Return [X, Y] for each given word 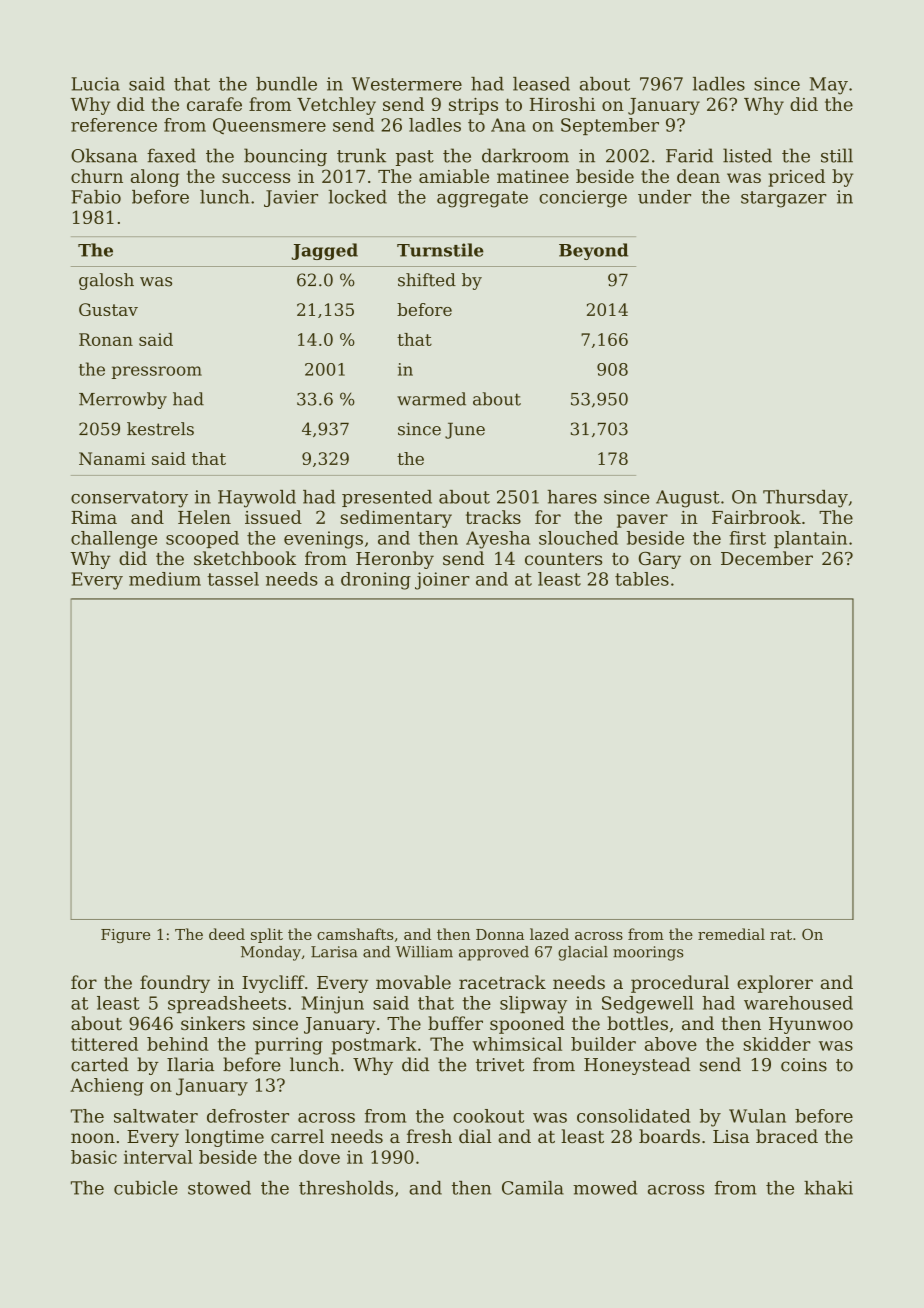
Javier [291, 198]
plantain [810, 539]
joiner [442, 581]
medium [165, 579]
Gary [660, 560]
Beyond [593, 251]
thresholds [346, 1188]
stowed [219, 1188]
